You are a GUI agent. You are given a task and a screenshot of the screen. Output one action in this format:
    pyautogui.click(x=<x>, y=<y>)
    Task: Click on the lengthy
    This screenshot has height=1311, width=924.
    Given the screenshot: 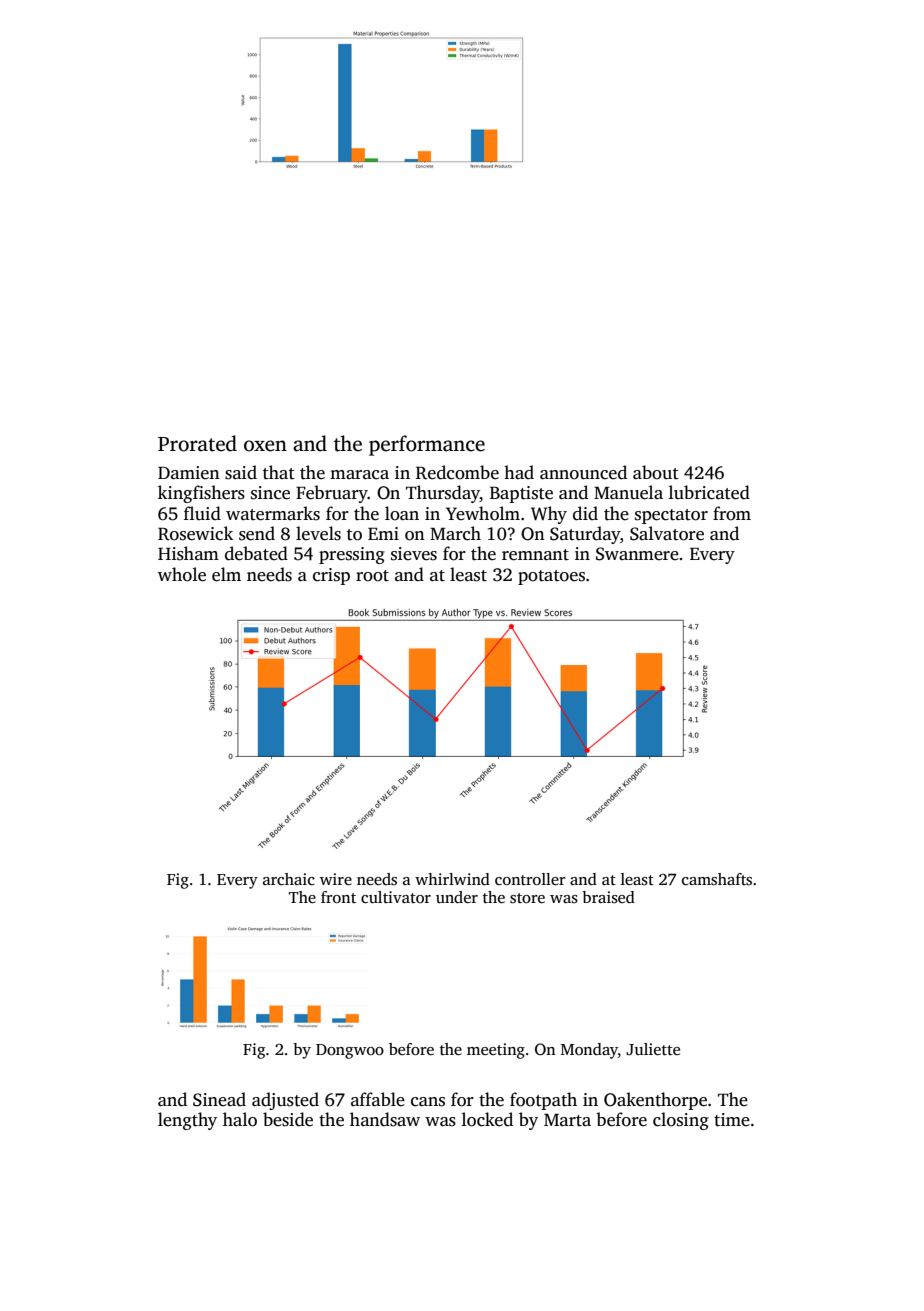 What is the action you would take?
    pyautogui.click(x=187, y=1121)
